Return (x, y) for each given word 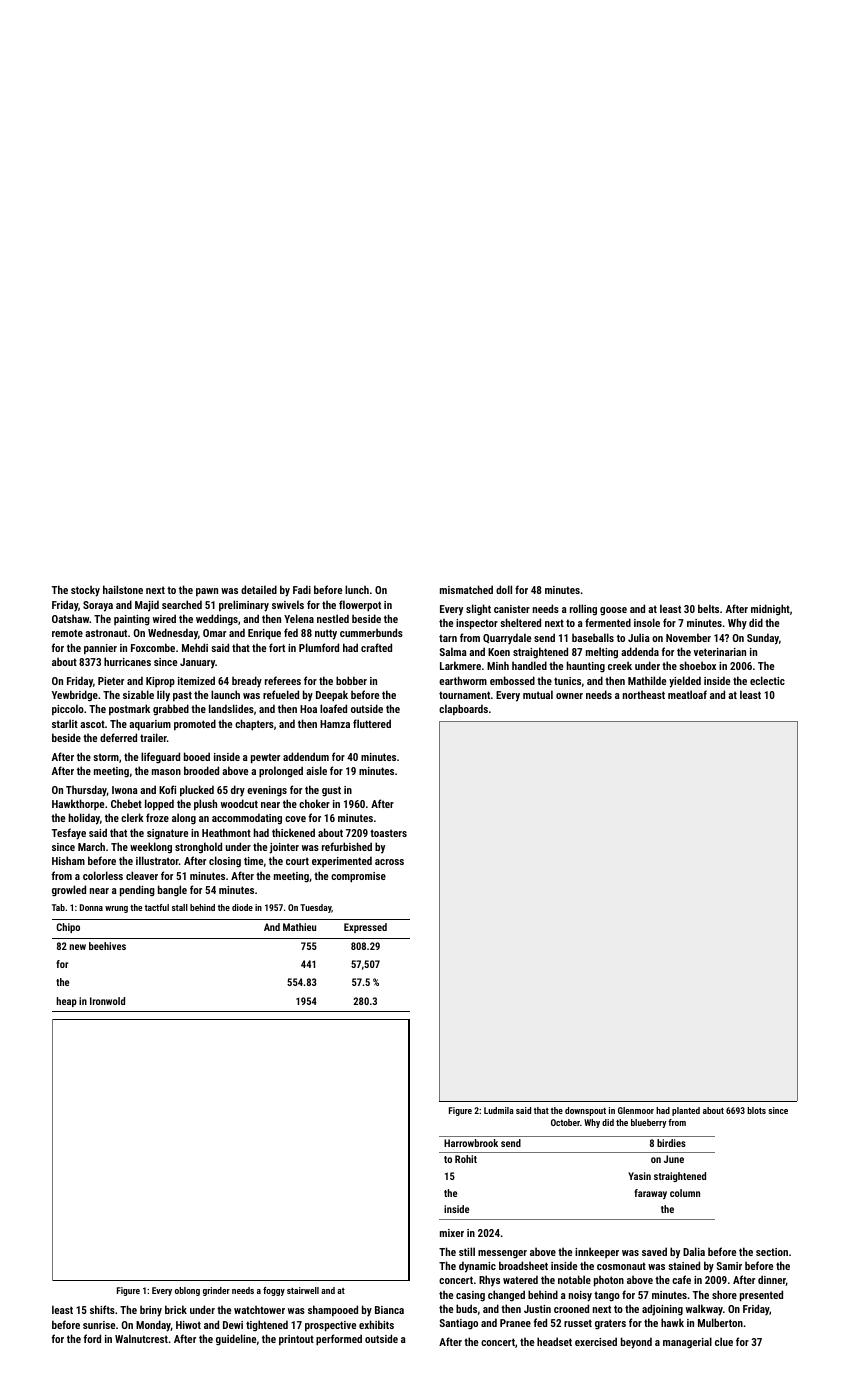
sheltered (520, 622)
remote (67, 633)
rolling (583, 610)
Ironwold (107, 1001)
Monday (153, 1326)
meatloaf (687, 694)
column (685, 1193)
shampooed (333, 1310)
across (389, 862)
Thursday (86, 791)
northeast (644, 694)
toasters (388, 833)
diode (242, 907)
